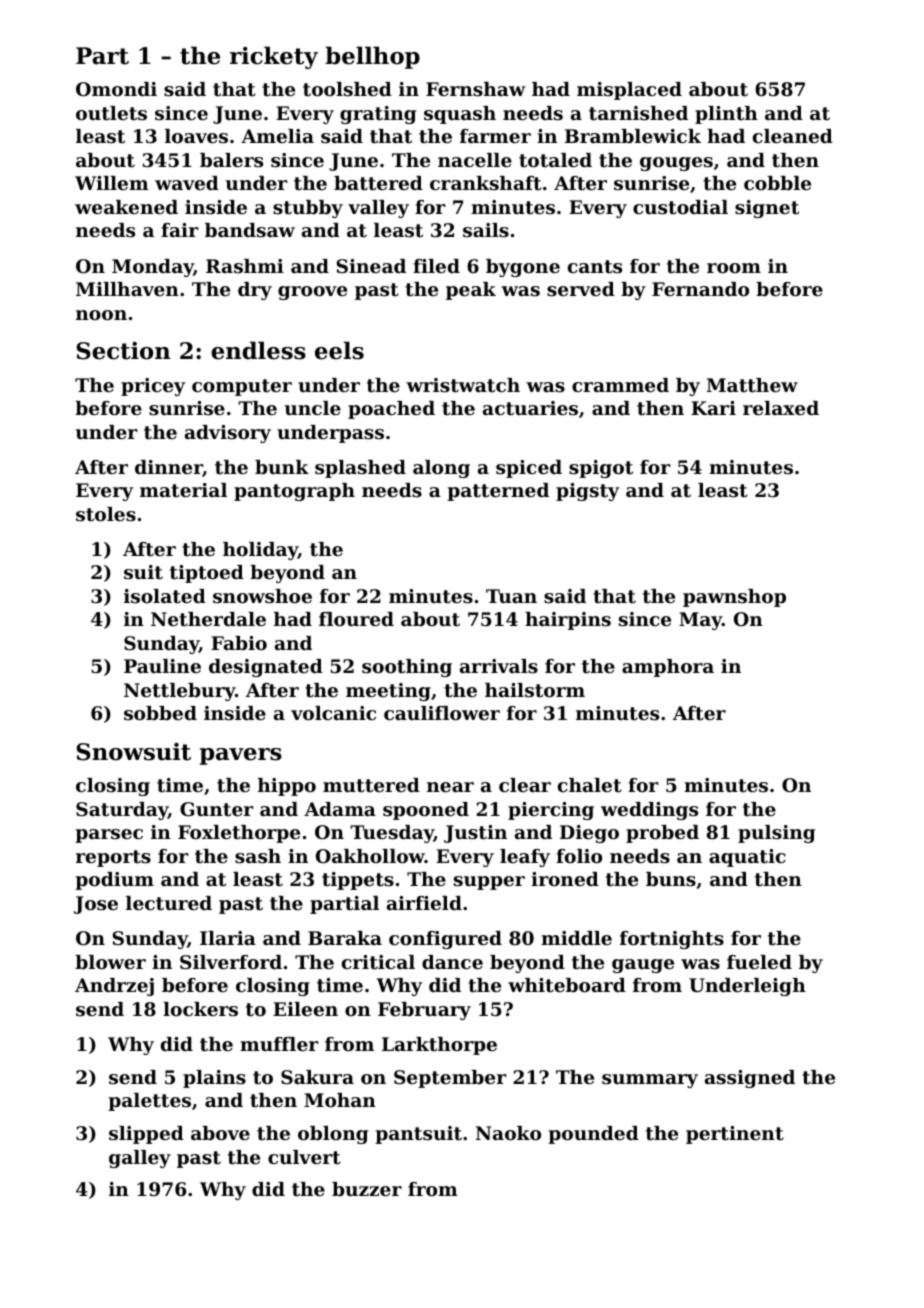  Describe the element at coordinates (339, 350) in the document. I see `eels` at that location.
